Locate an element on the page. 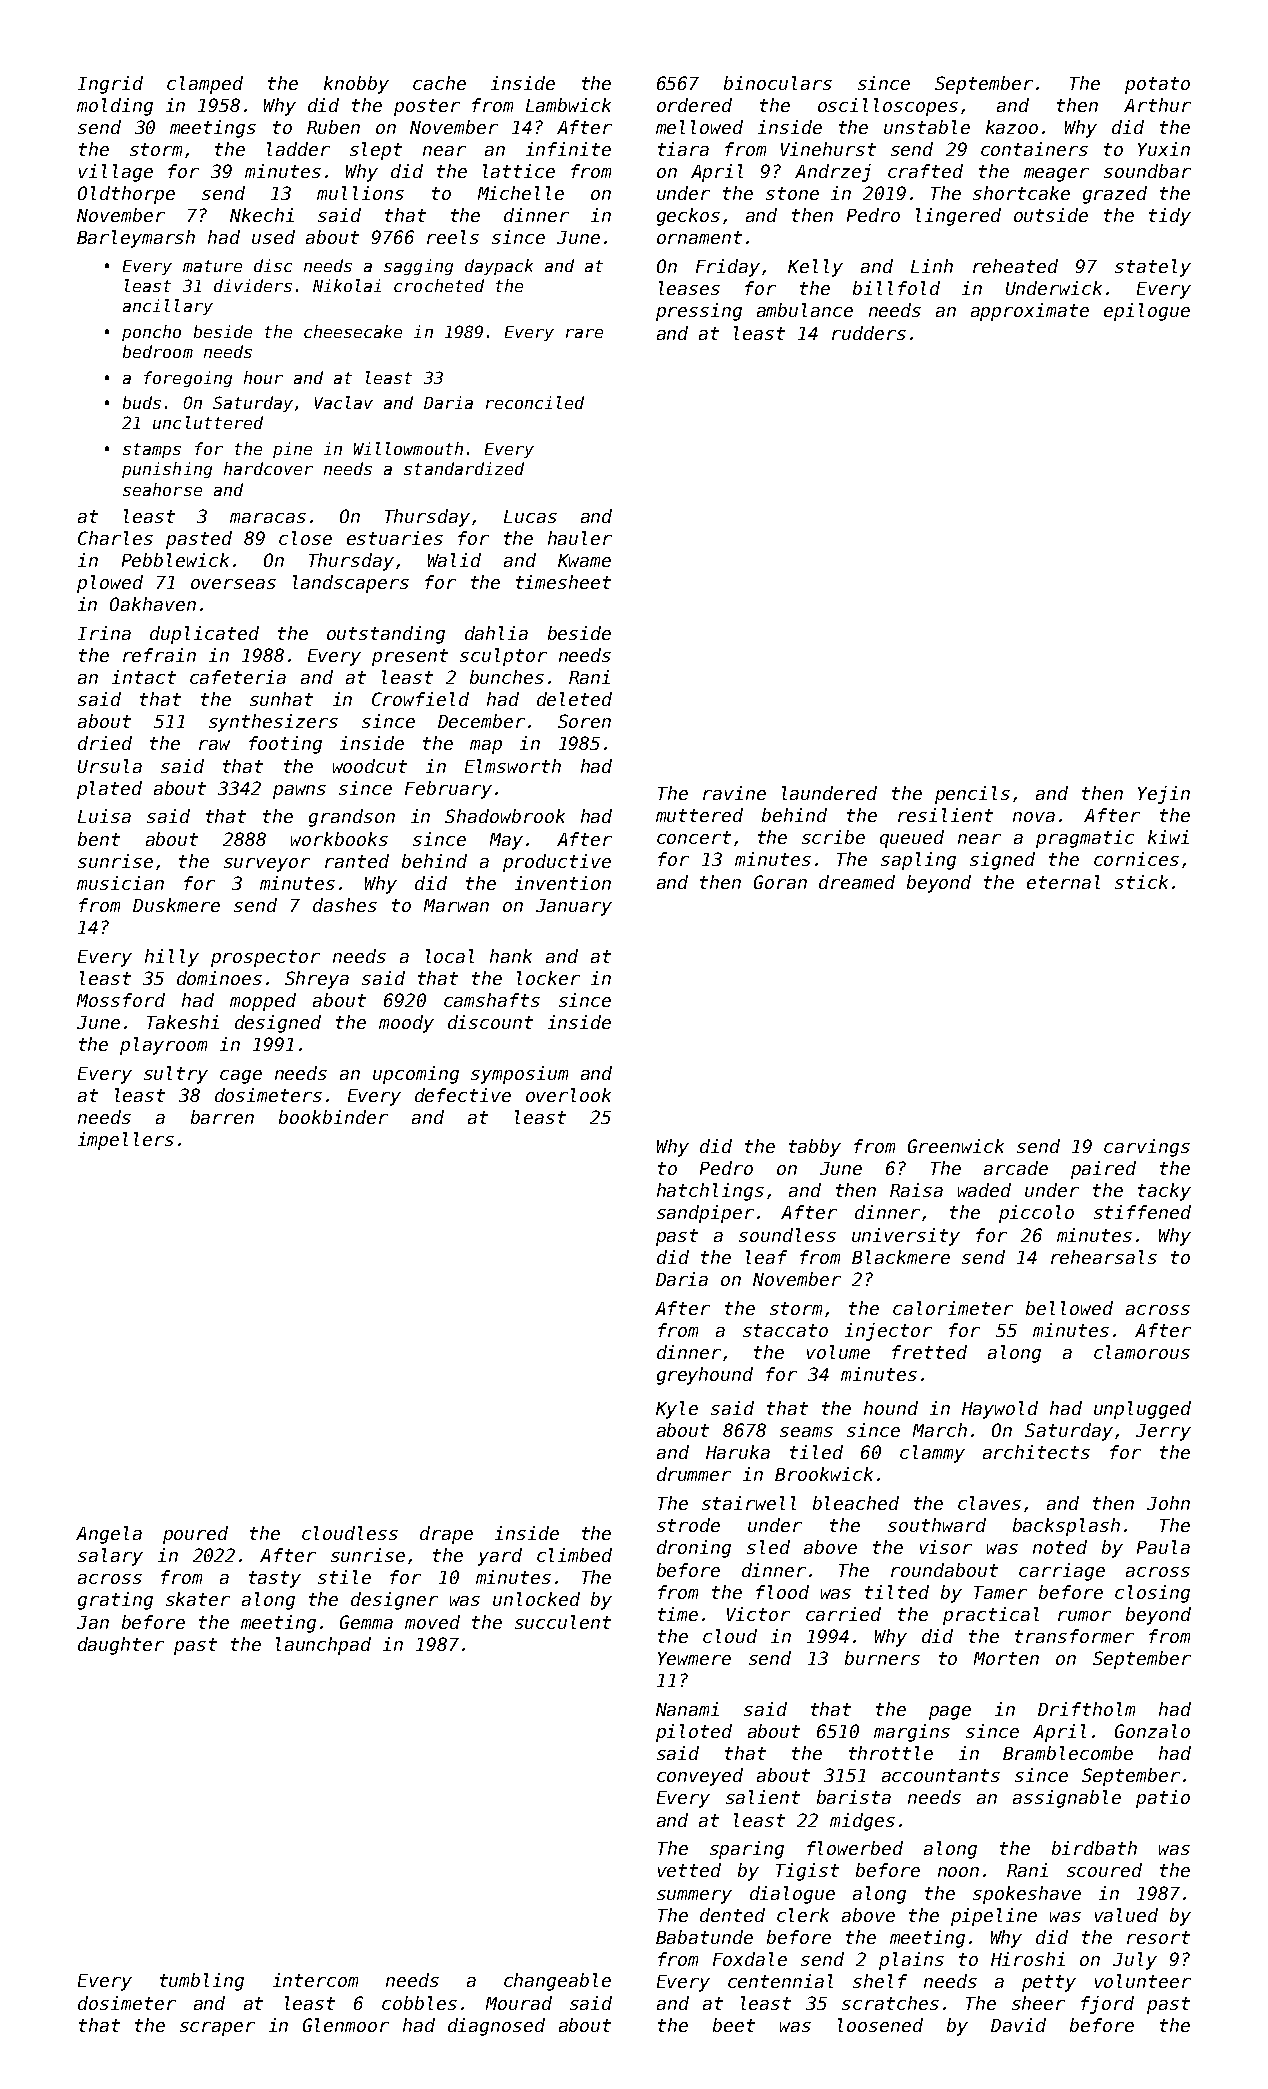  poured is located at coordinates (195, 1535).
